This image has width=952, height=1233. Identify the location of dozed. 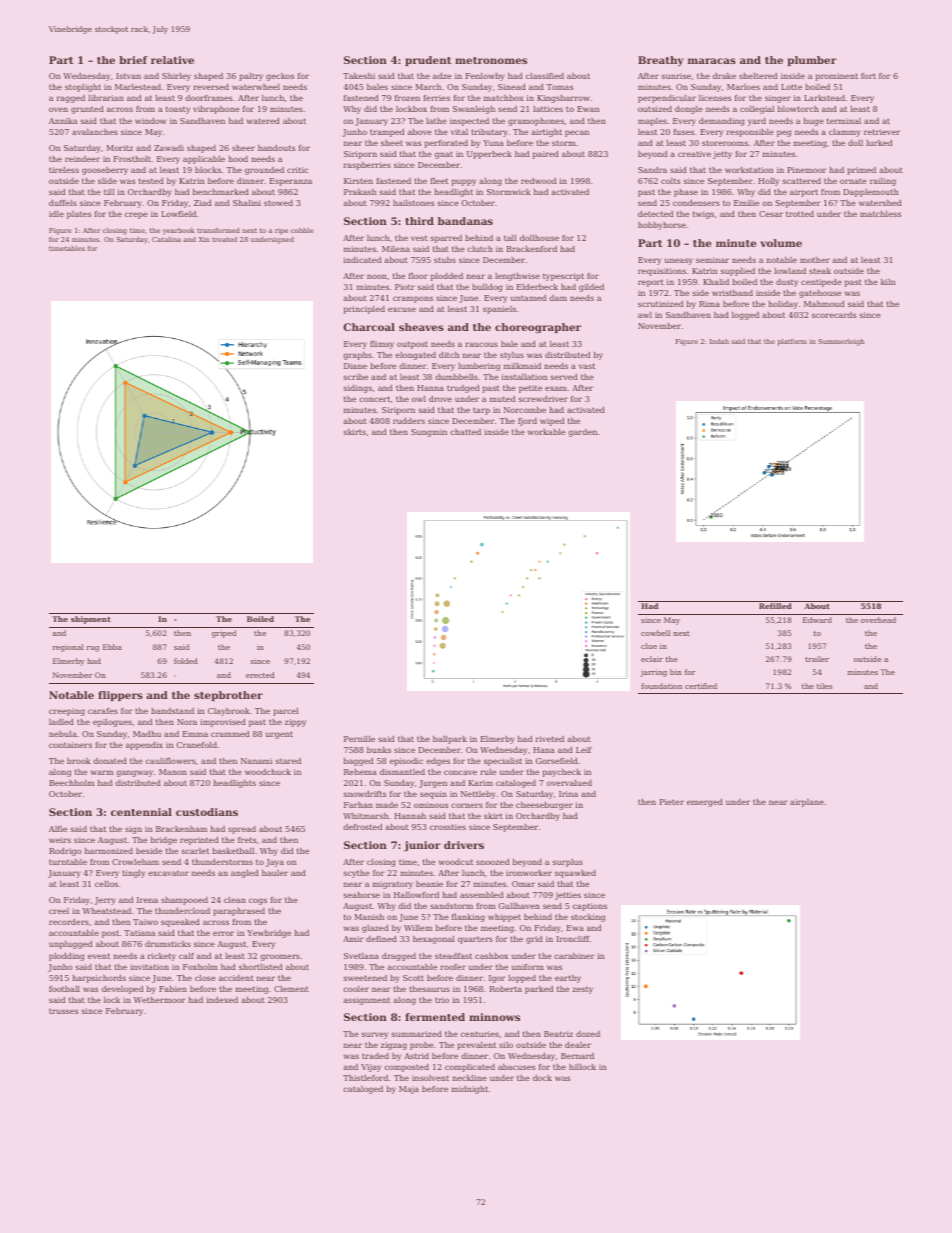
(588, 1034).
